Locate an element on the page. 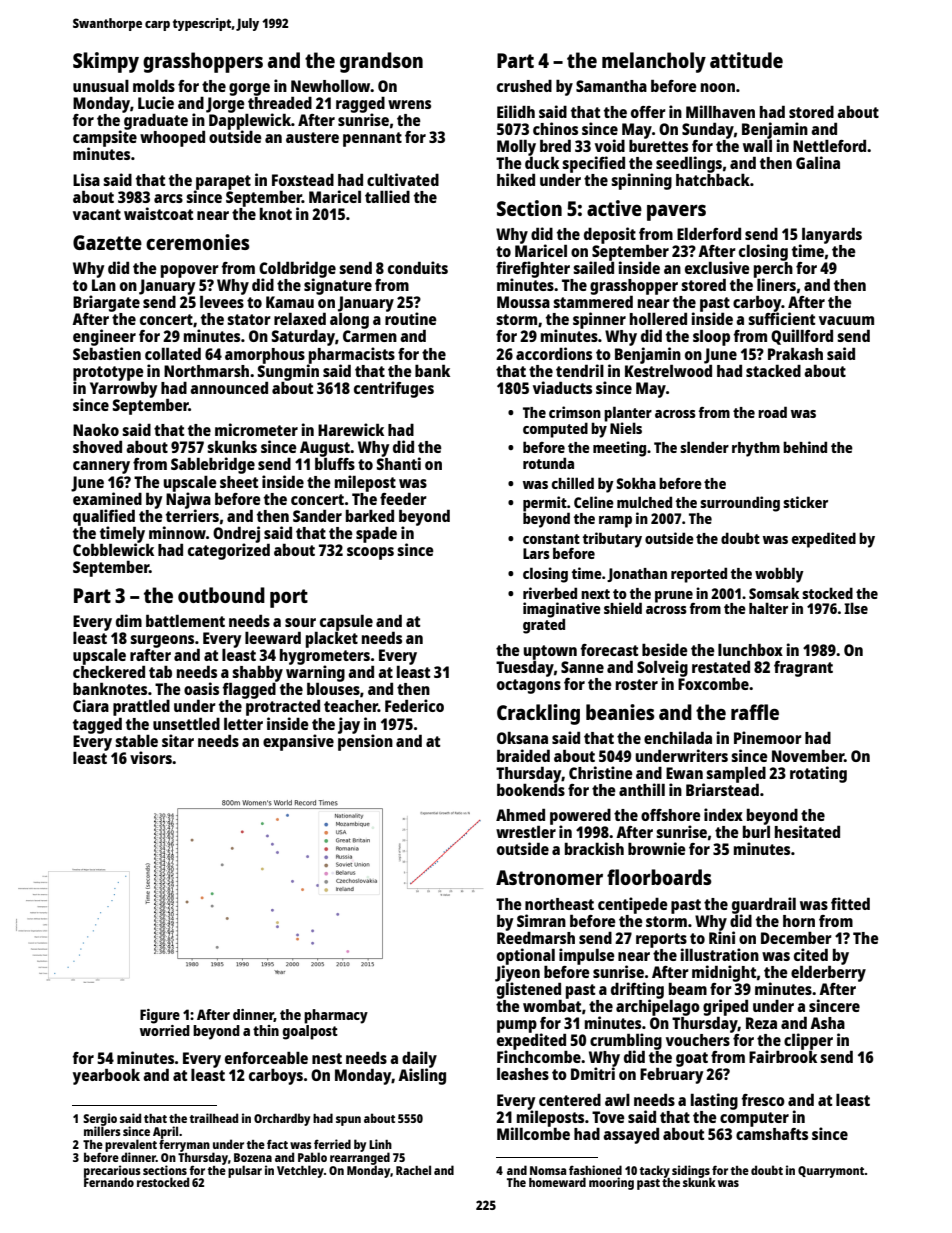  examined is located at coordinates (107, 498).
